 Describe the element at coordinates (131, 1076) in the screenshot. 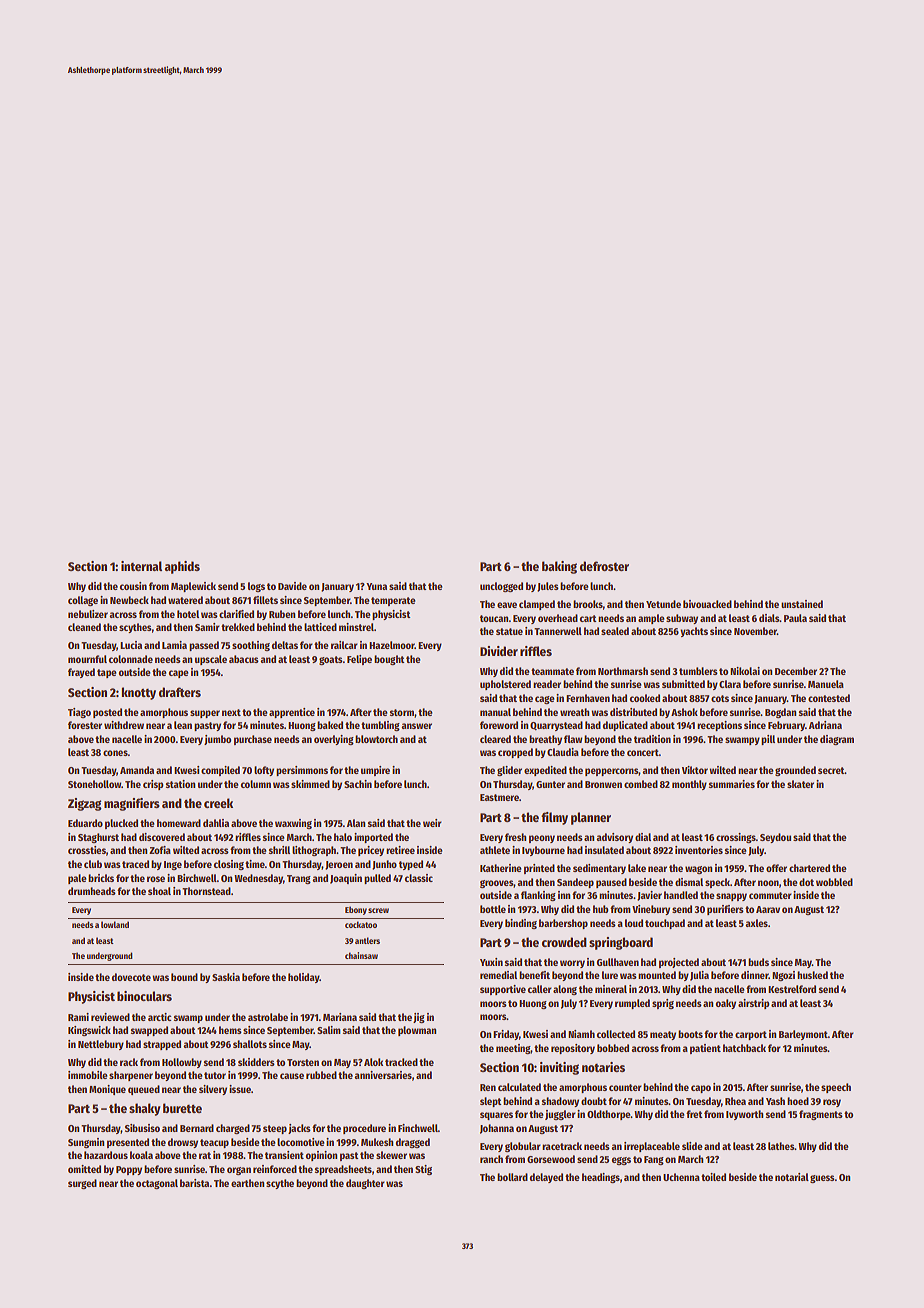

I see `sharpener` at that location.
